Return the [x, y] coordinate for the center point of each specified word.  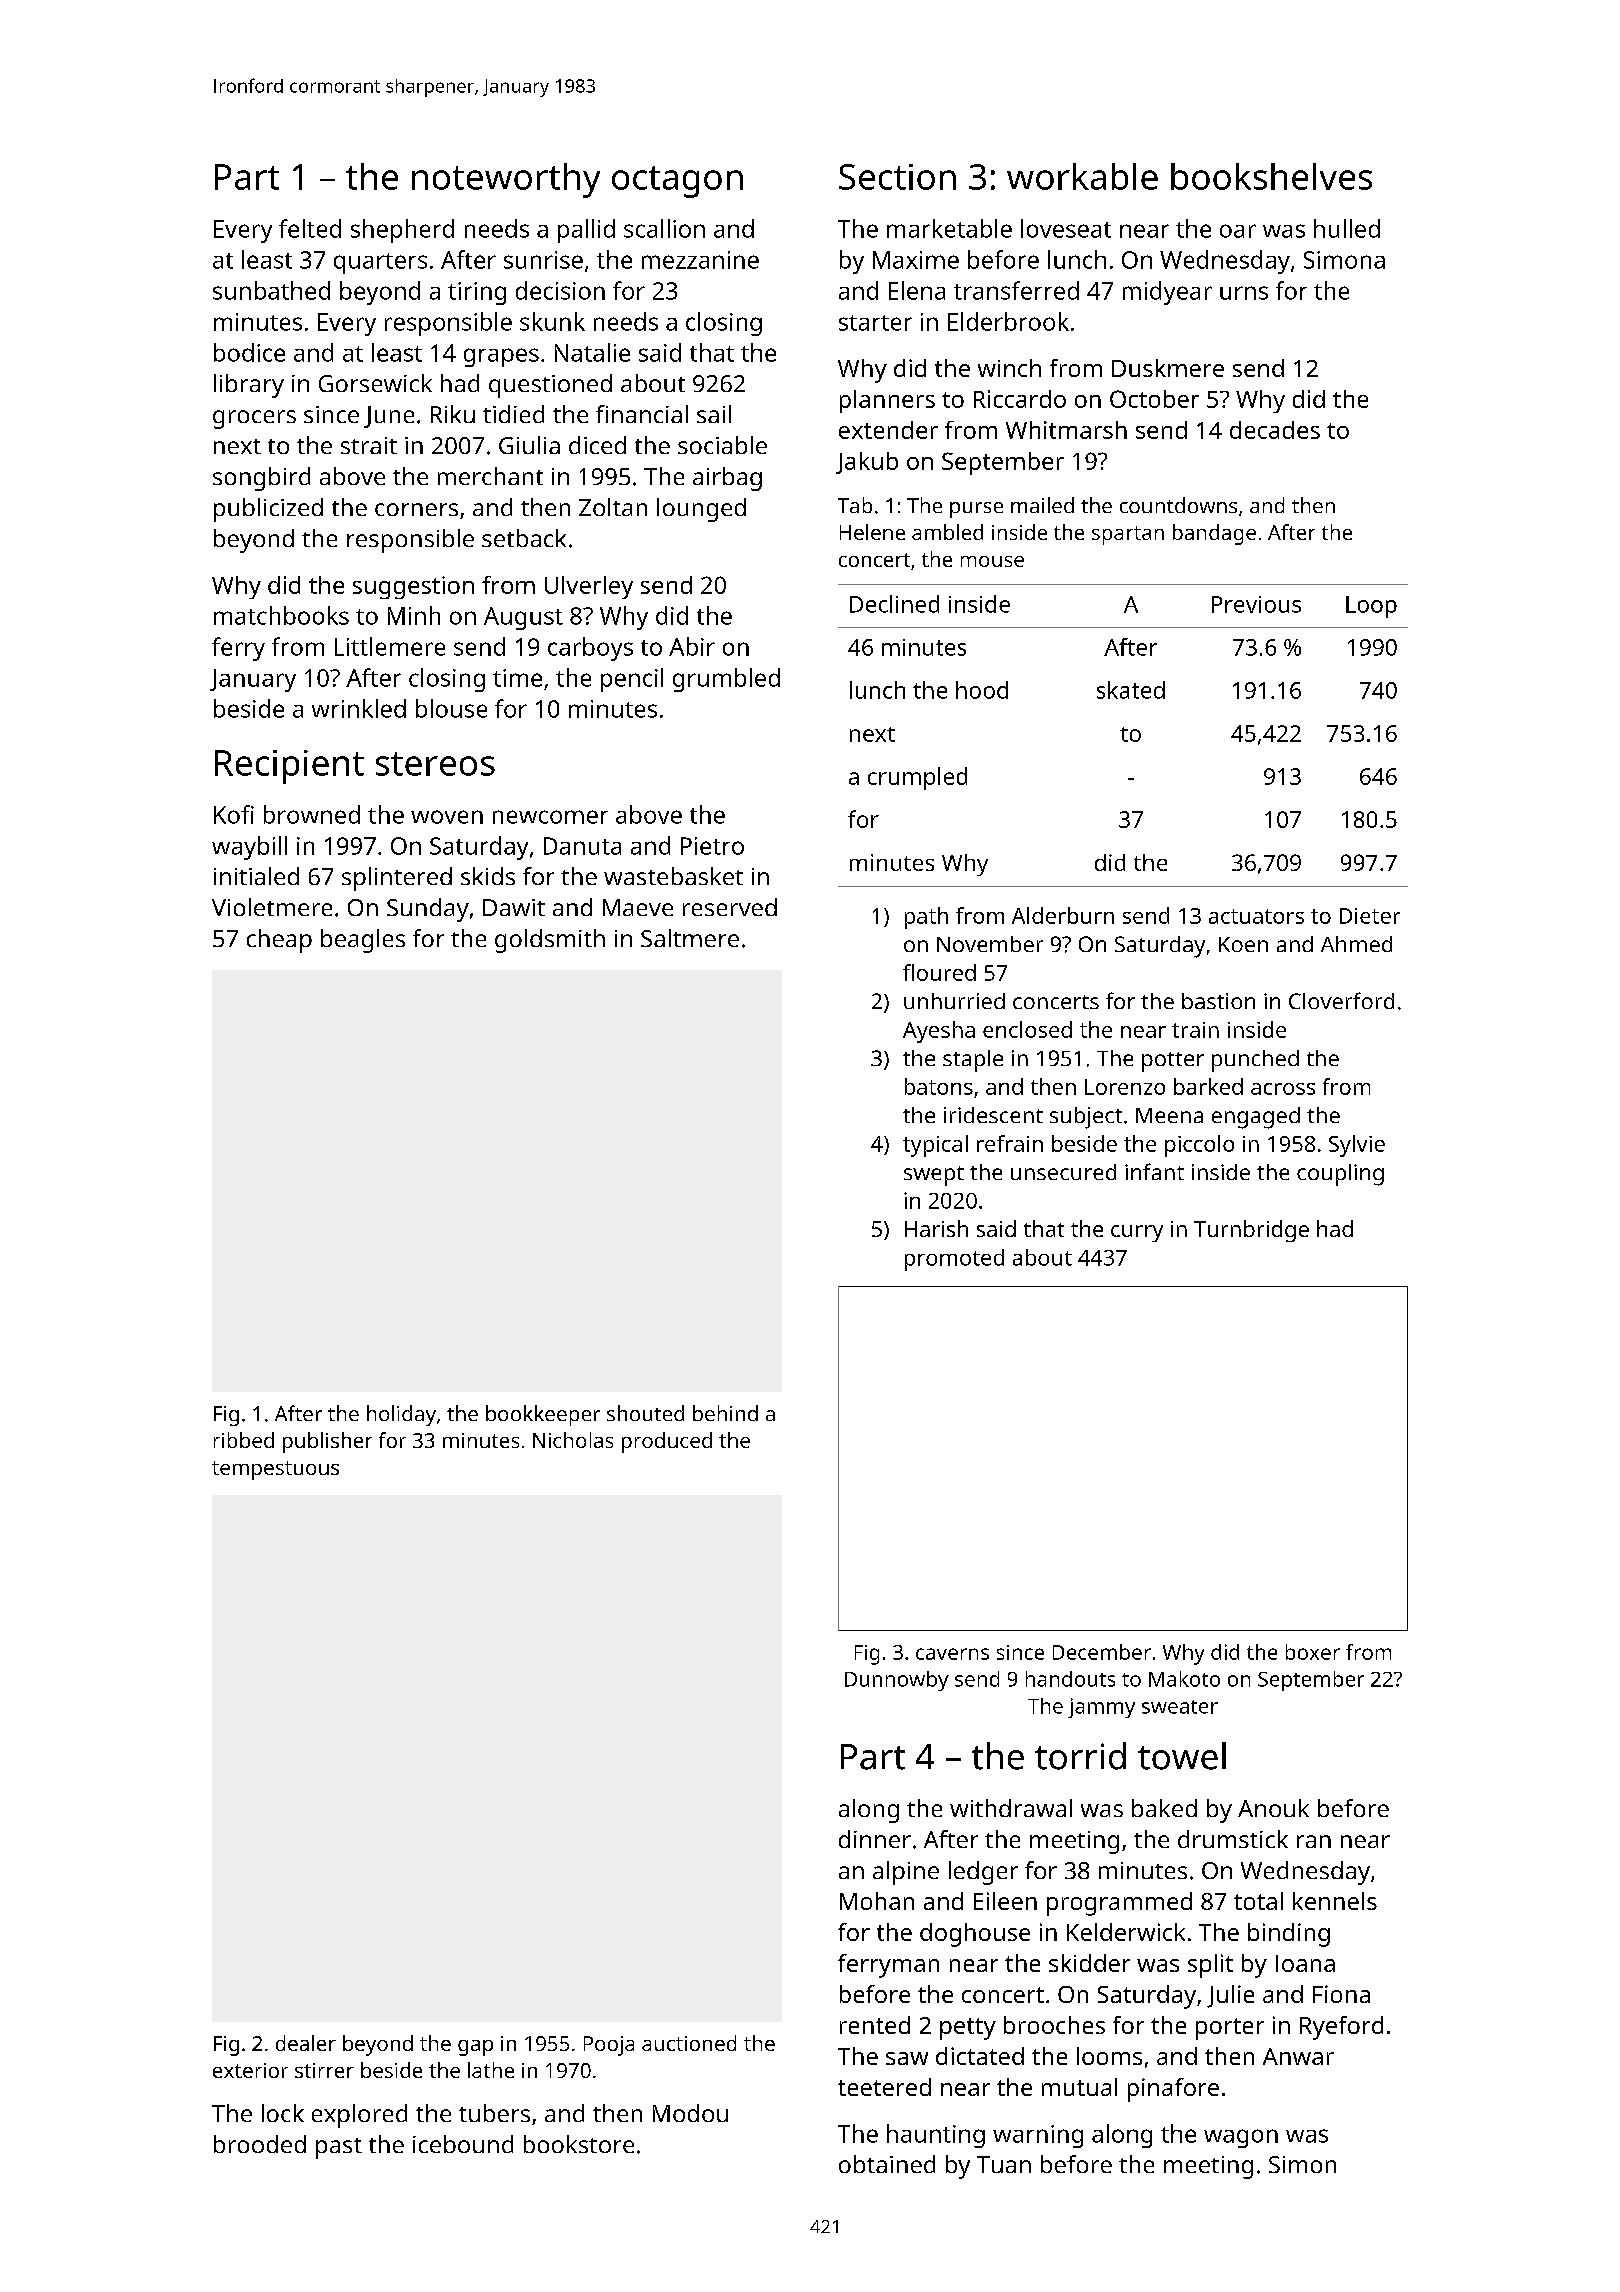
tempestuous [275, 1470]
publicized [268, 510]
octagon [677, 182]
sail [714, 414]
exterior [250, 2070]
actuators [1256, 916]
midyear [1167, 293]
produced [667, 1442]
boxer [1313, 1652]
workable [1082, 176]
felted [310, 228]
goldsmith [550, 941]
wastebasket [673, 876]
